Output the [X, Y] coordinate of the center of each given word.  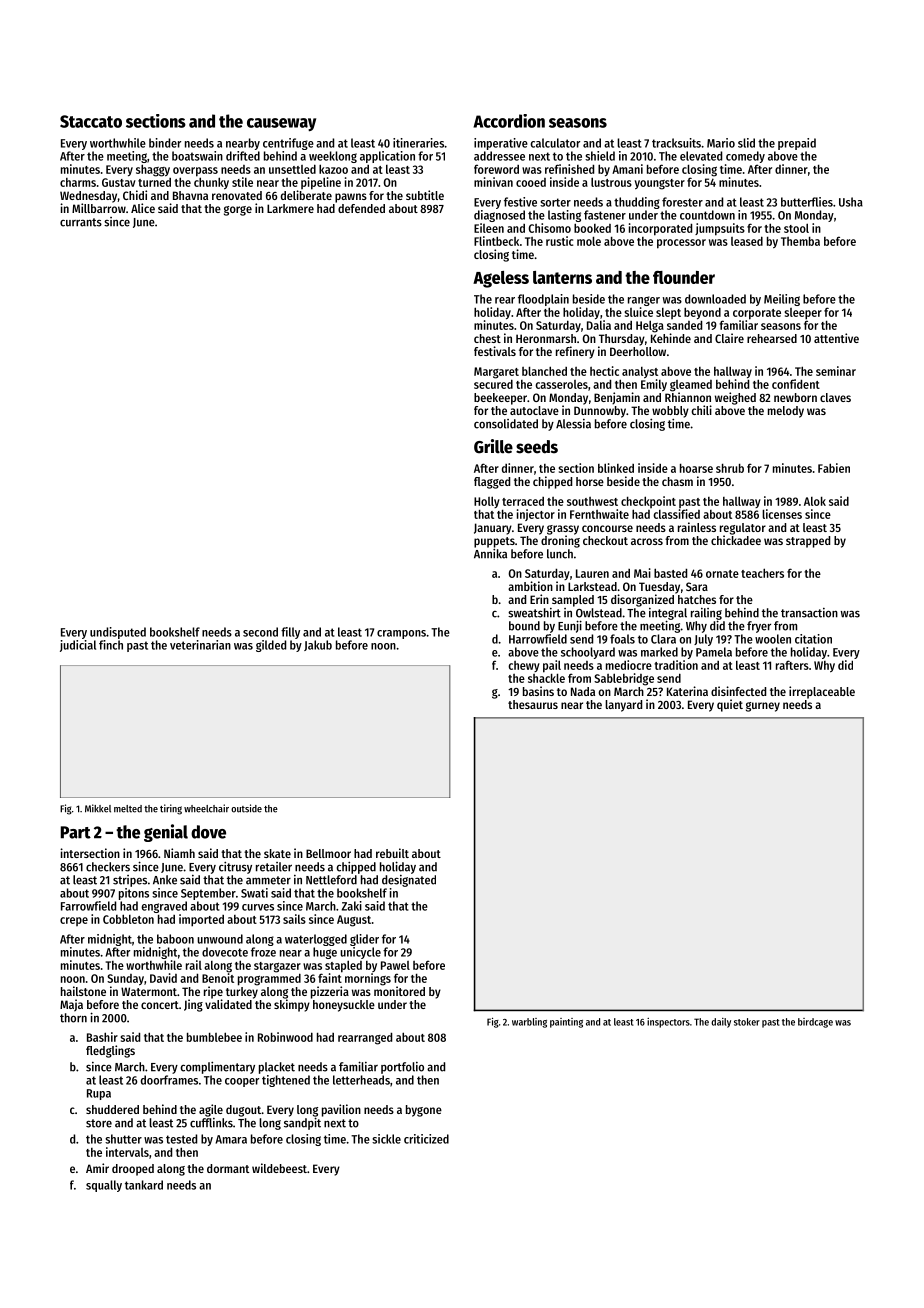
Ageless [501, 279]
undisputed [118, 633]
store [99, 1123]
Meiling [782, 300]
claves [835, 397]
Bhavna [190, 195]
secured [493, 384]
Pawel [395, 965]
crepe [74, 921]
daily [721, 1023]
